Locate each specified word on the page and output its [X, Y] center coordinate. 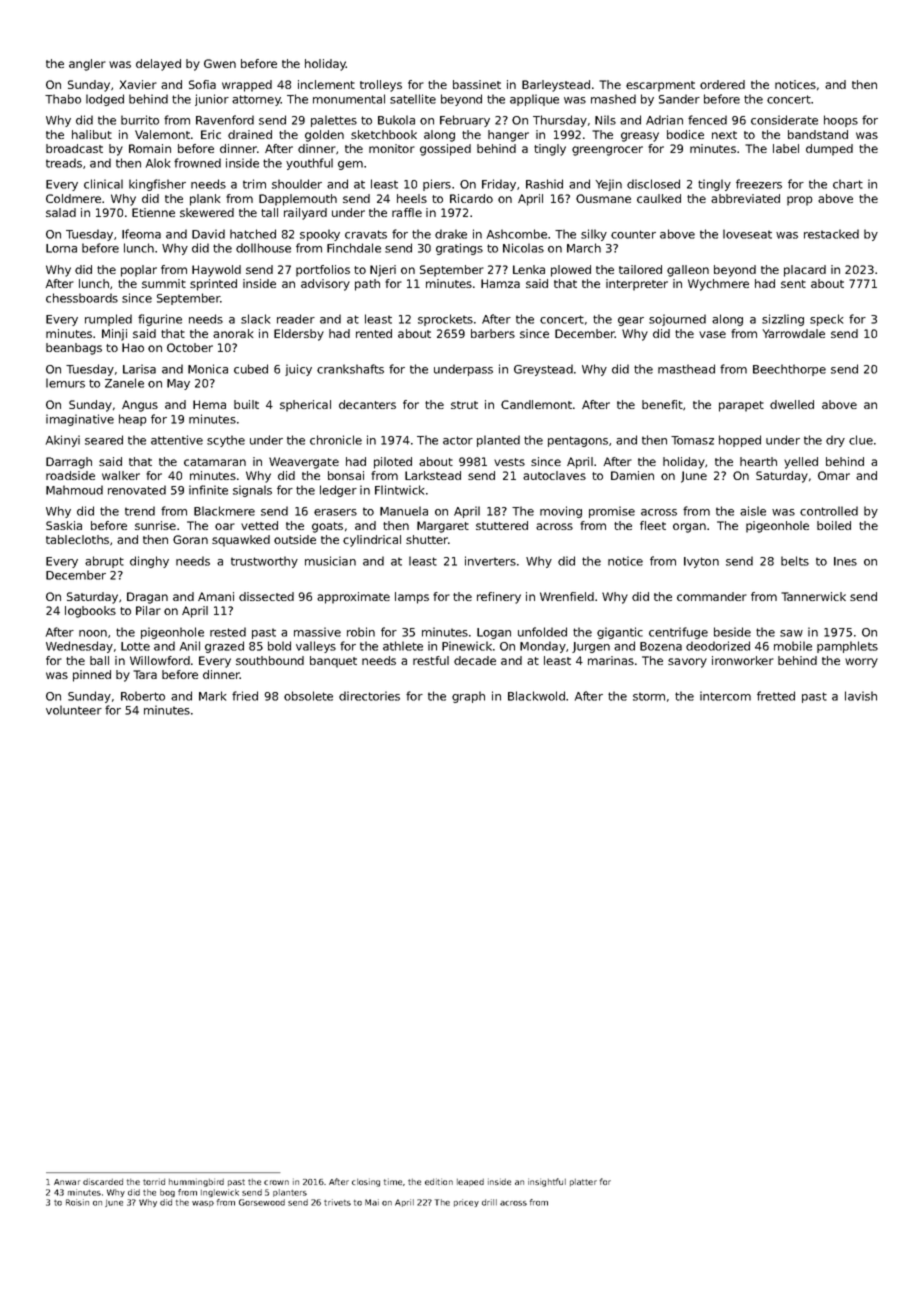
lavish [861, 696]
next [724, 135]
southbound [270, 660]
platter [583, 1182]
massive [317, 632]
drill [489, 1202]
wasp [203, 1204]
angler [87, 65]
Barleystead [556, 86]
